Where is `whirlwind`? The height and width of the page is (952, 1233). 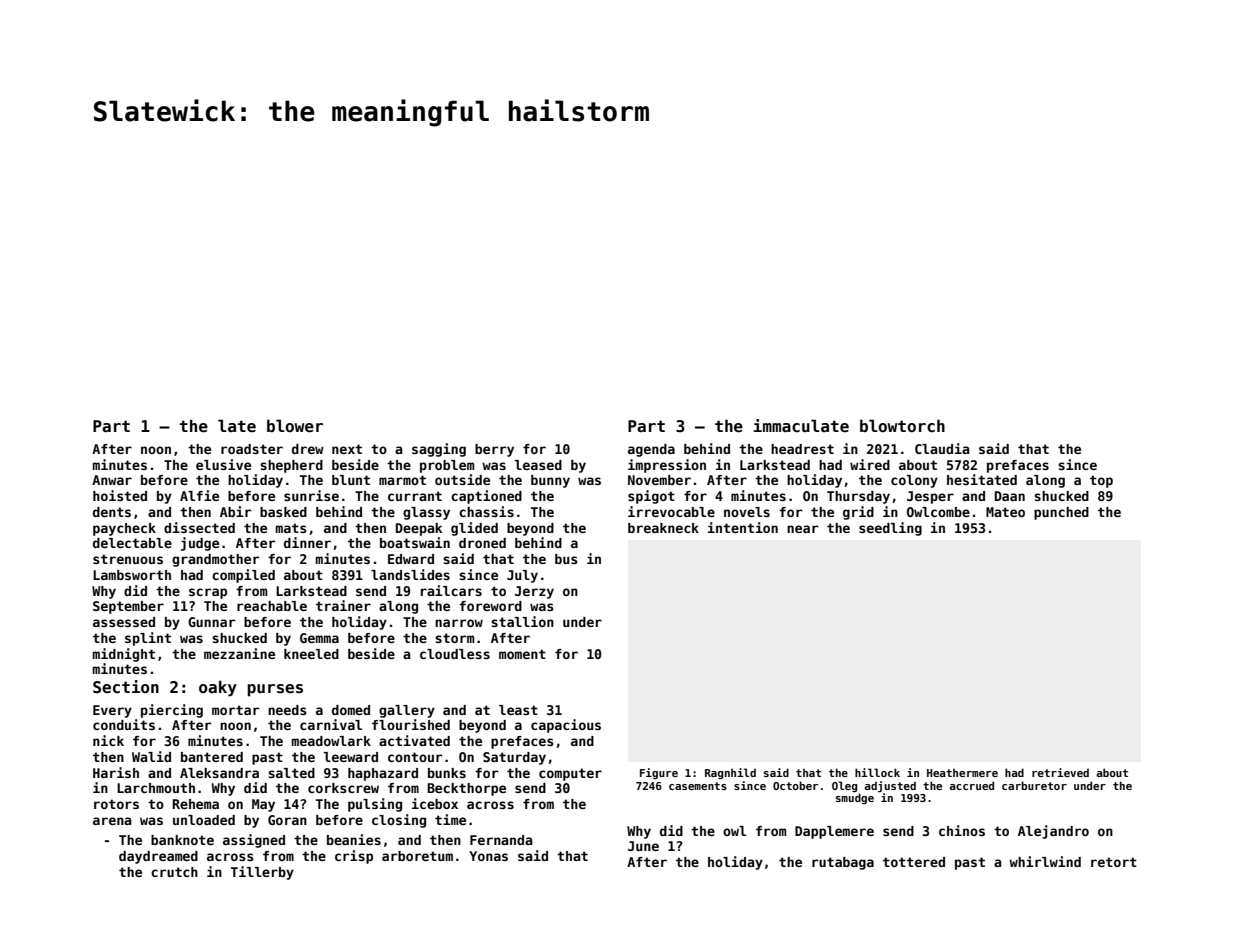 whirlwind is located at coordinates (1045, 861).
